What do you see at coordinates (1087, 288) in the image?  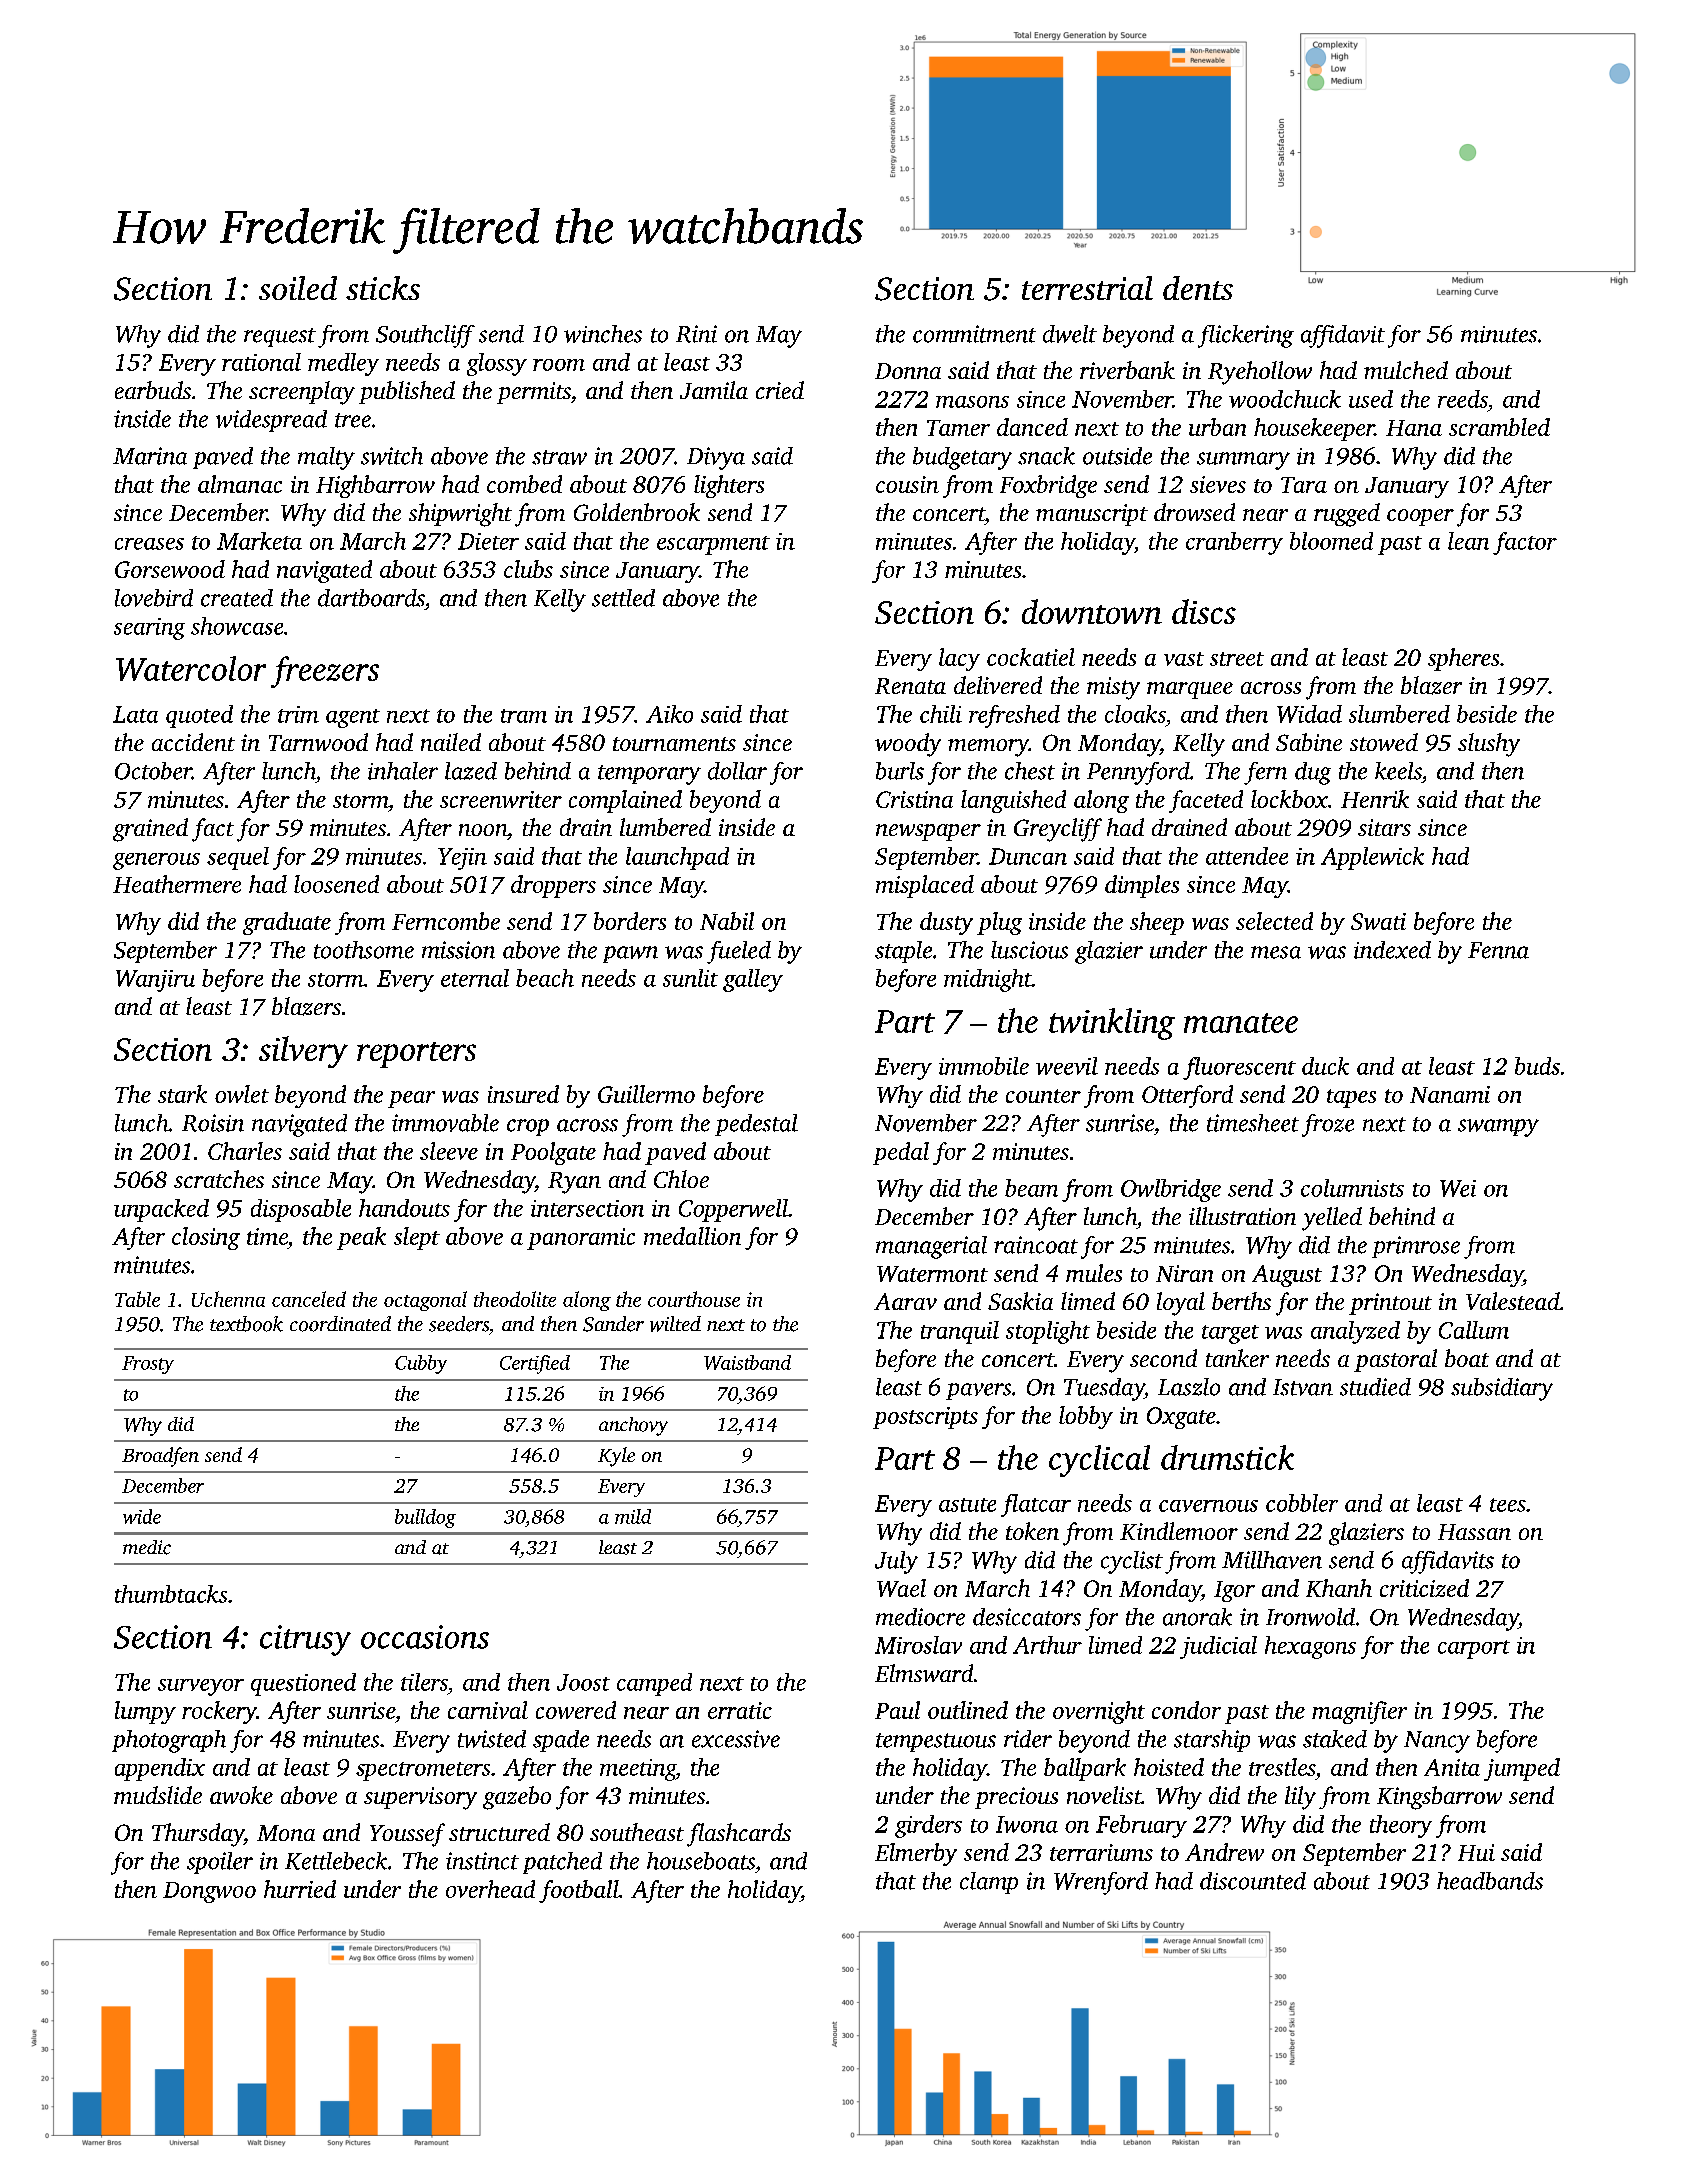 I see `terrestrial` at bounding box center [1087, 288].
